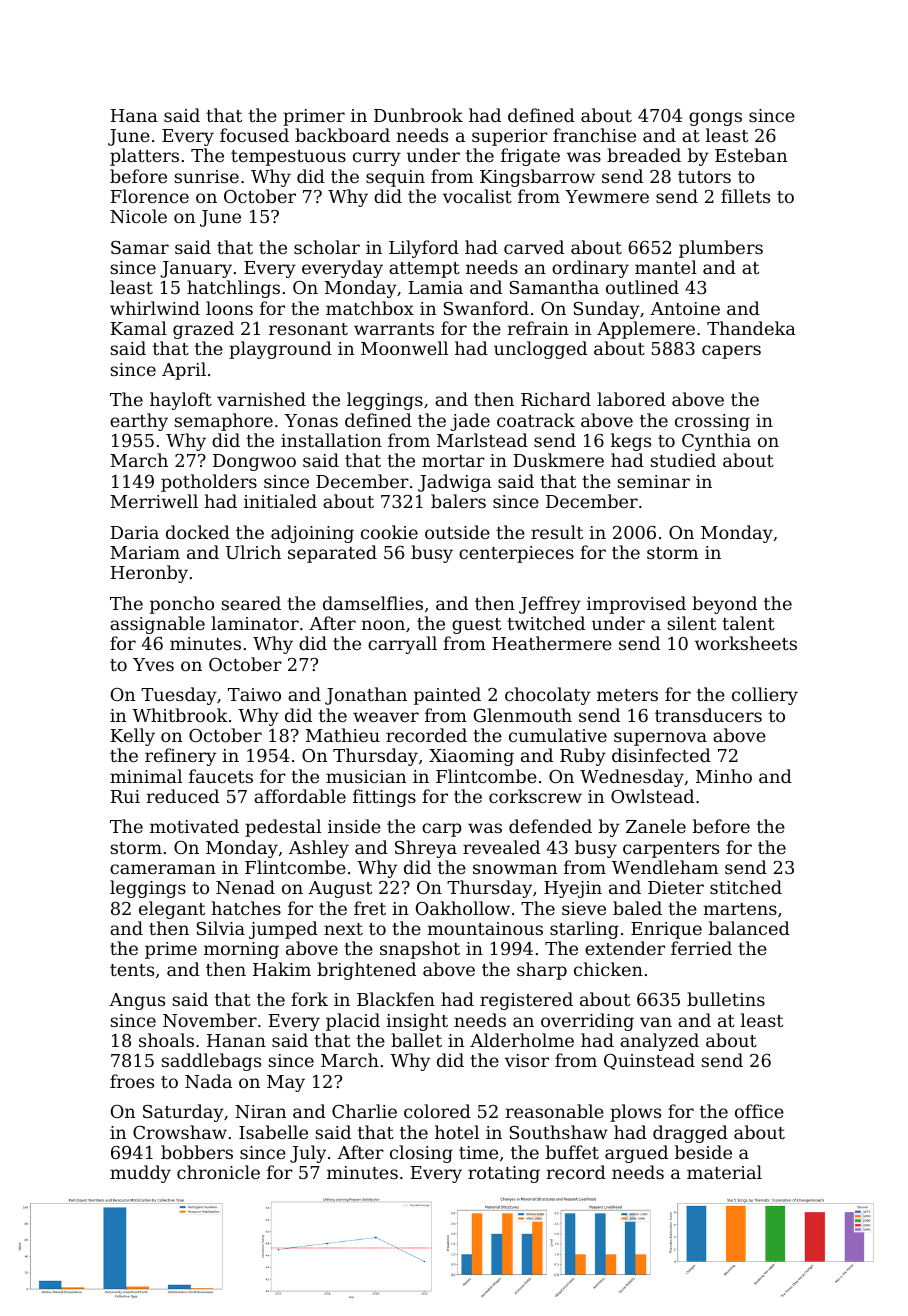 This page has height=1316, width=908. What do you see at coordinates (416, 1040) in the page?
I see `ballet` at bounding box center [416, 1040].
